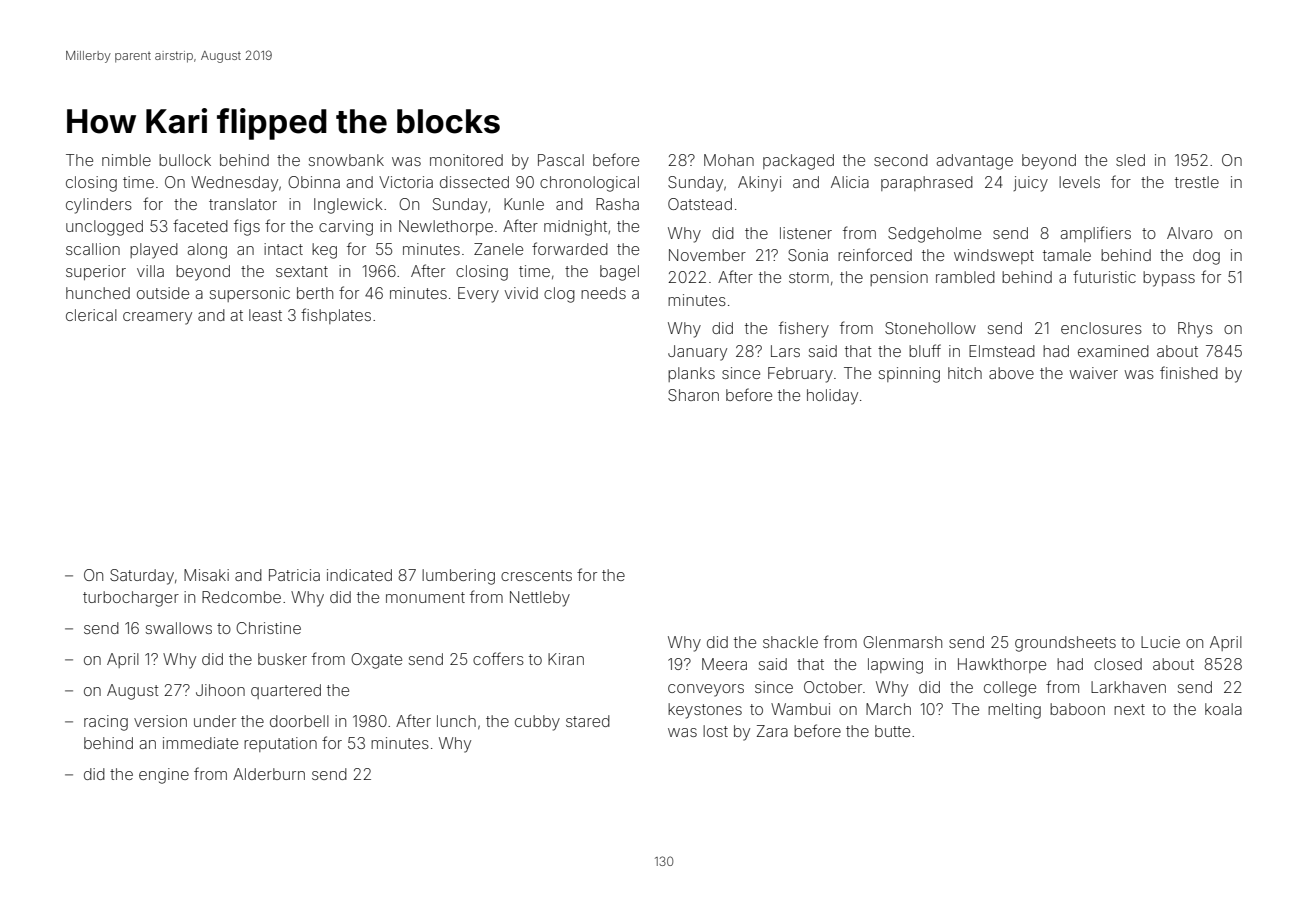 Image resolution: width=1308 pixels, height=924 pixels. I want to click on Sharon, so click(693, 395).
